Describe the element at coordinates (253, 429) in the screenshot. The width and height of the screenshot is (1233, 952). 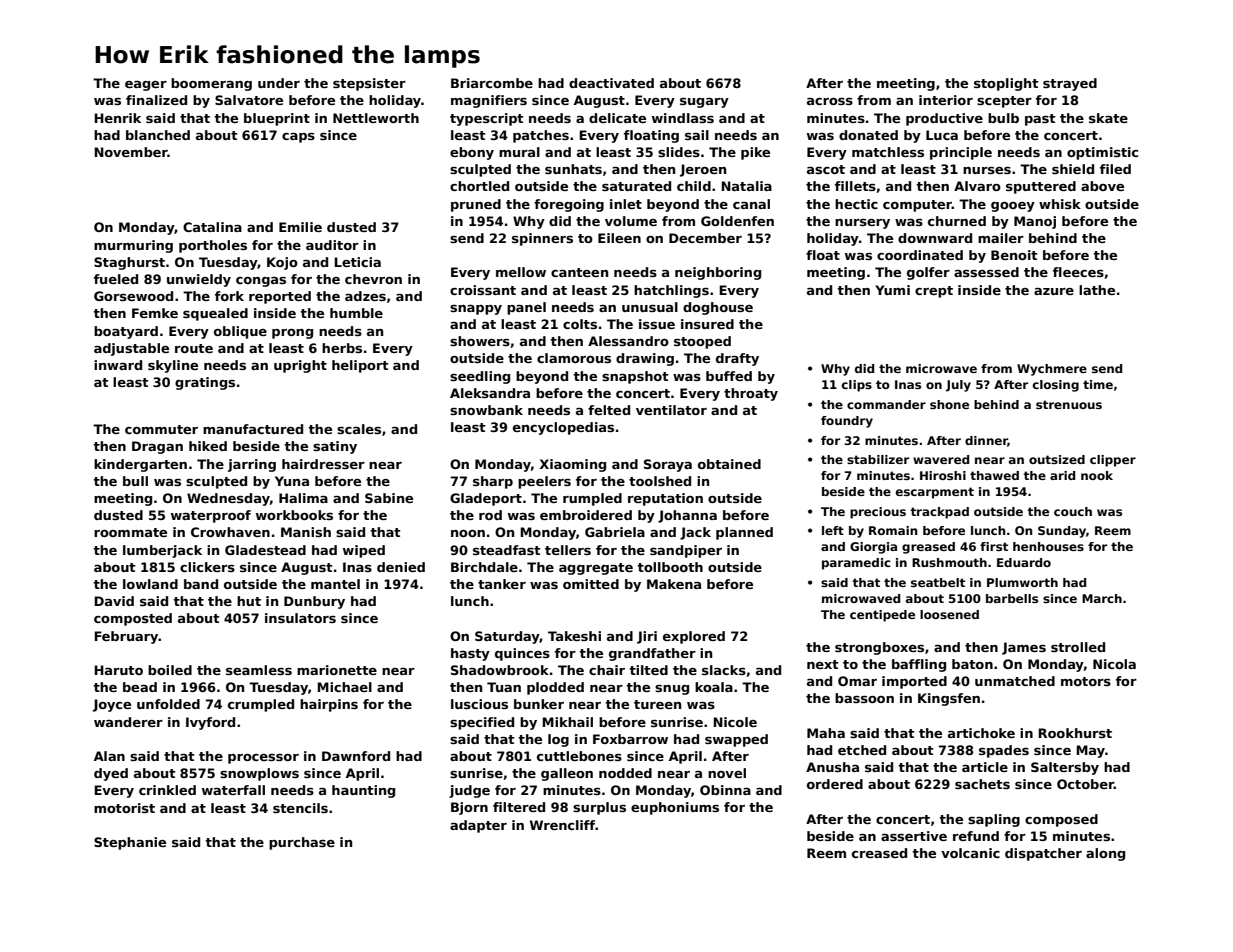
I see `manufactured` at that location.
